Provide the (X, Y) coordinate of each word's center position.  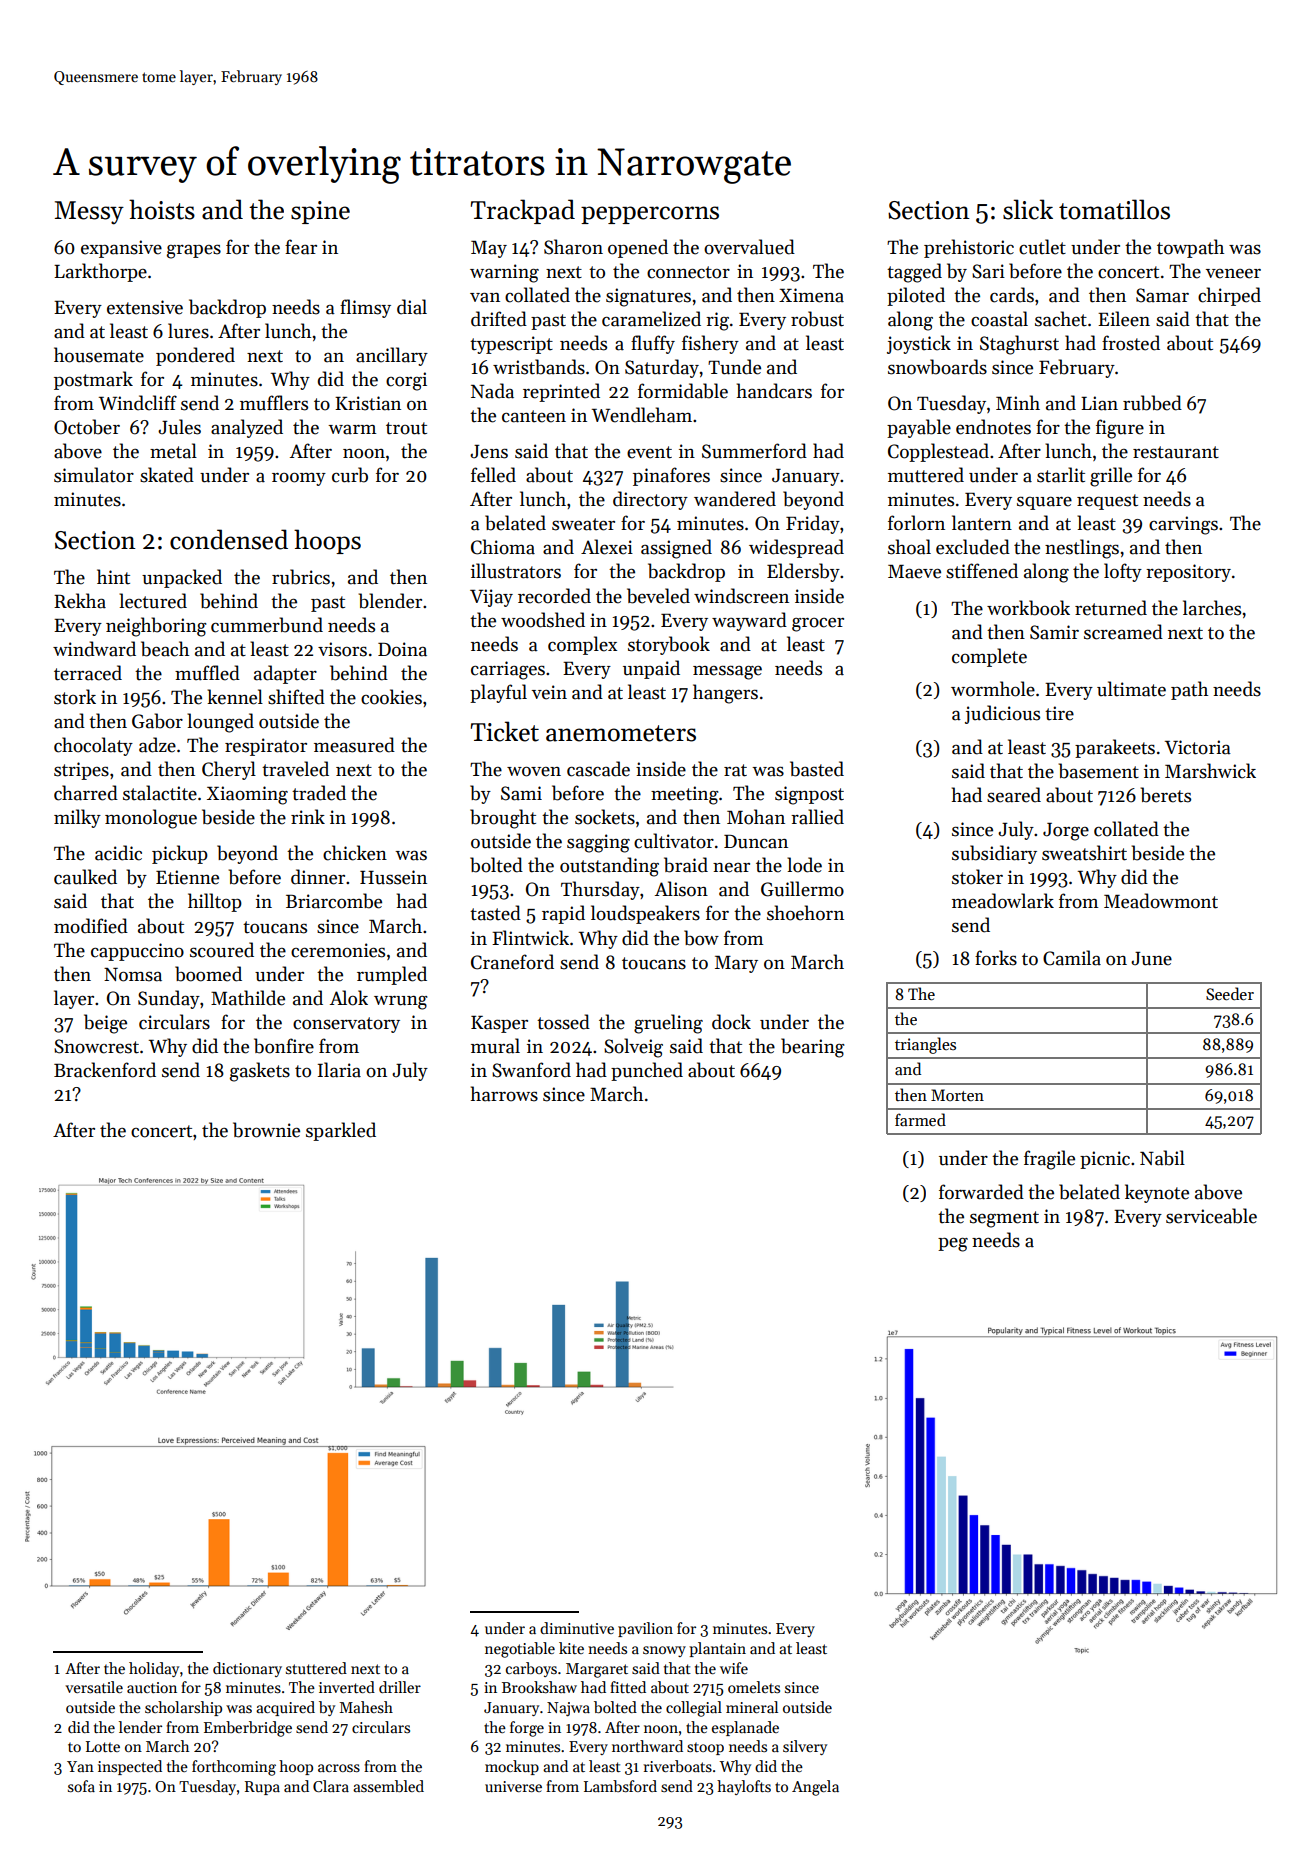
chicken (355, 853)
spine (320, 212)
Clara (331, 1786)
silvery (805, 1747)
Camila (1072, 958)
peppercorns (650, 215)
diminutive (577, 1628)
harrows (504, 1094)
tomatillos (1114, 209)
